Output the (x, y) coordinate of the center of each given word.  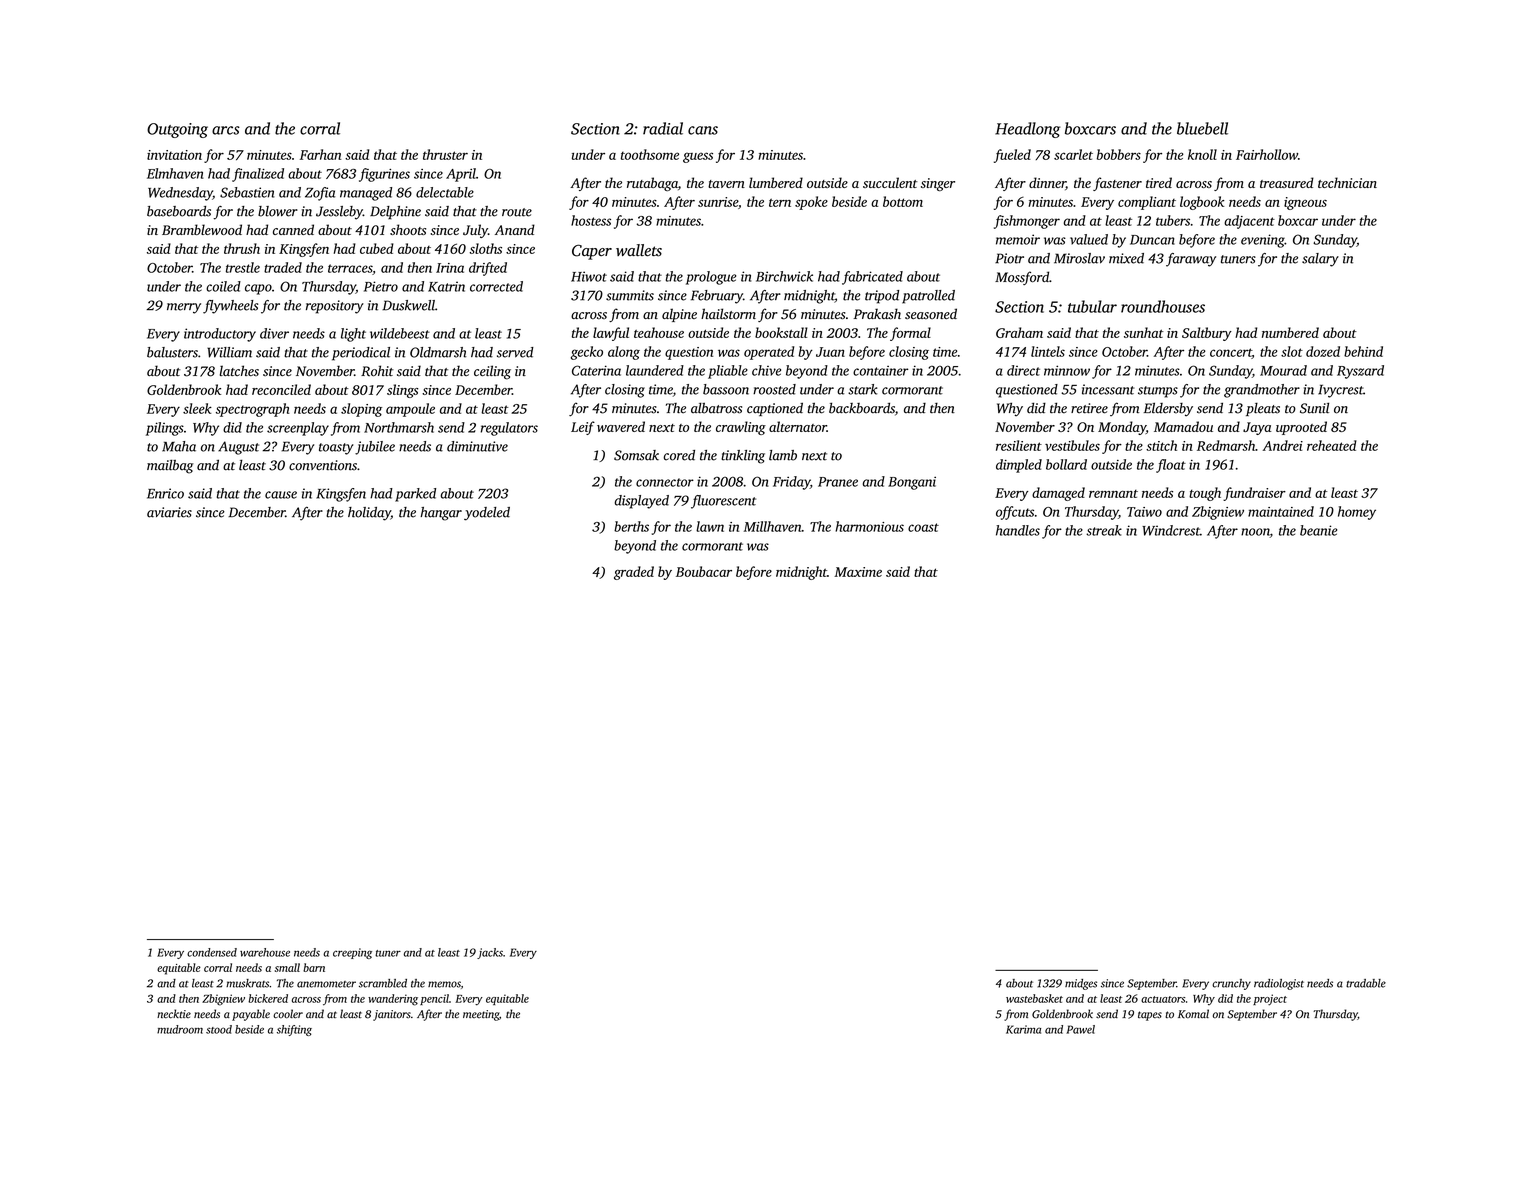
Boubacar (704, 571)
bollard (1066, 464)
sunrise (718, 202)
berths (631, 526)
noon (1255, 533)
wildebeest (400, 333)
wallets (639, 250)
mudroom (180, 1029)
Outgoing (177, 130)
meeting (481, 1015)
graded (634, 573)
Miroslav (1079, 258)
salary (1320, 260)
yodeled (487, 514)
